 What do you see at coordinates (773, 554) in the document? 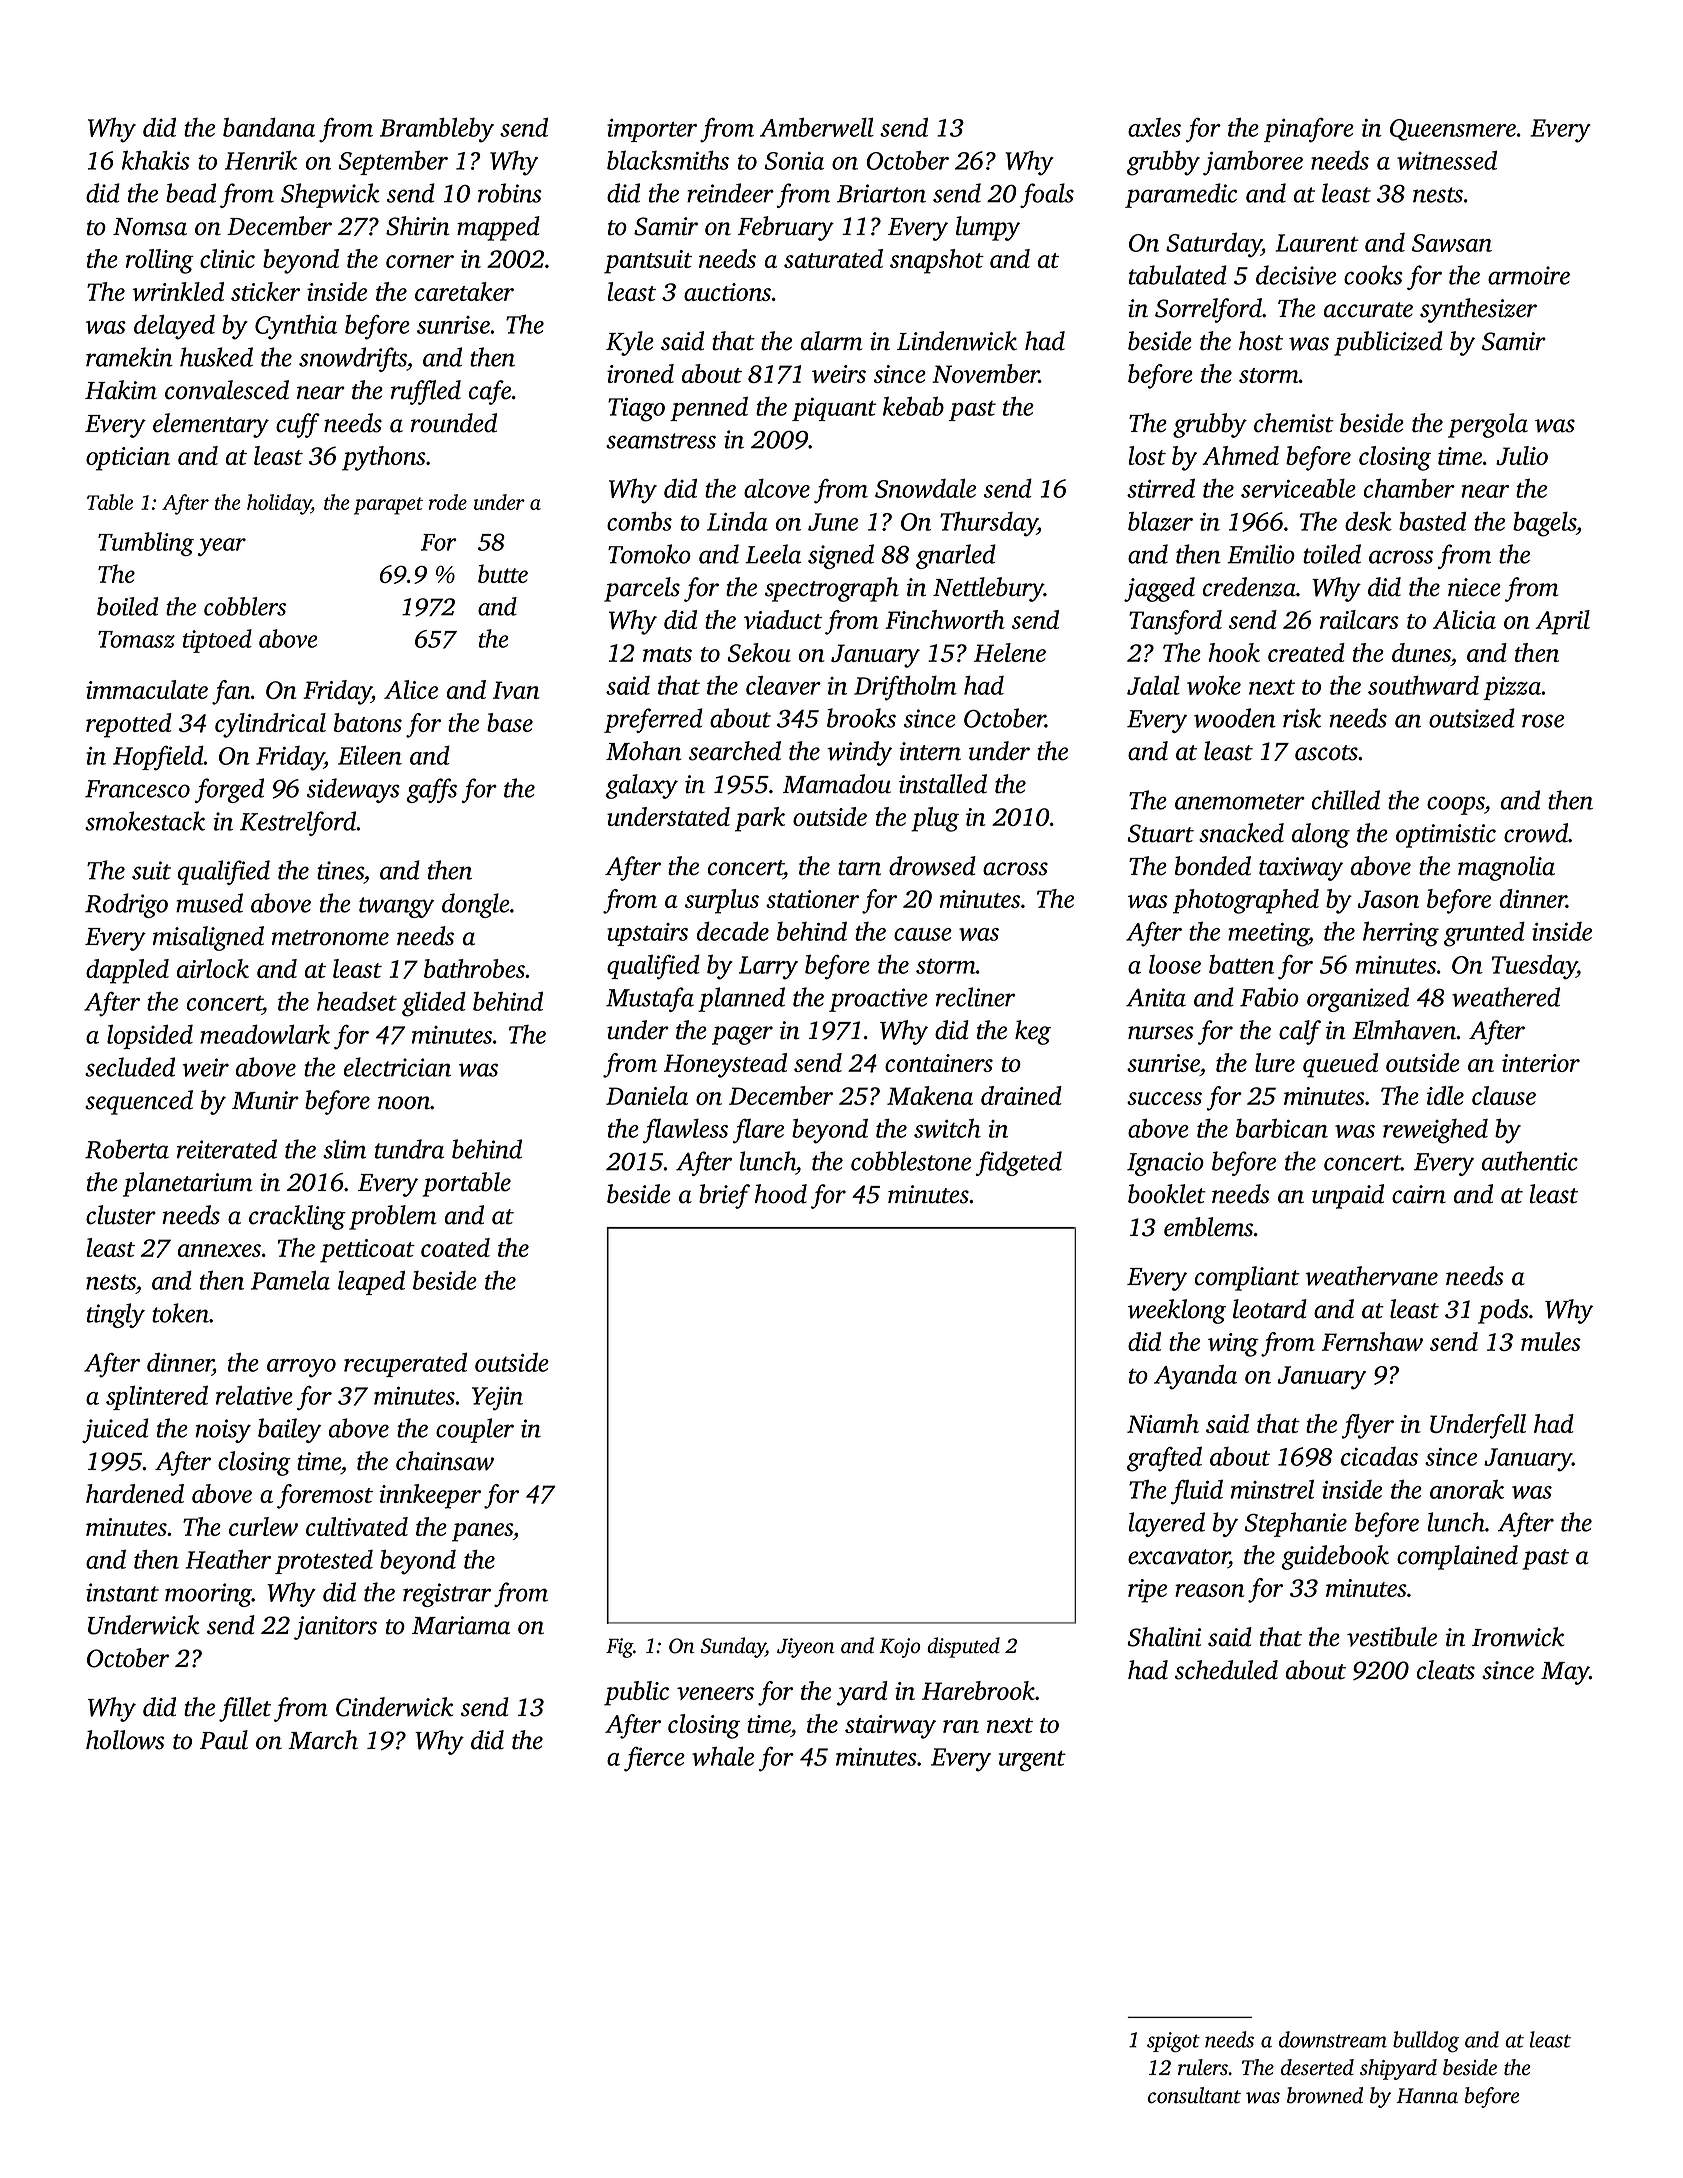
I see `Leela` at bounding box center [773, 554].
